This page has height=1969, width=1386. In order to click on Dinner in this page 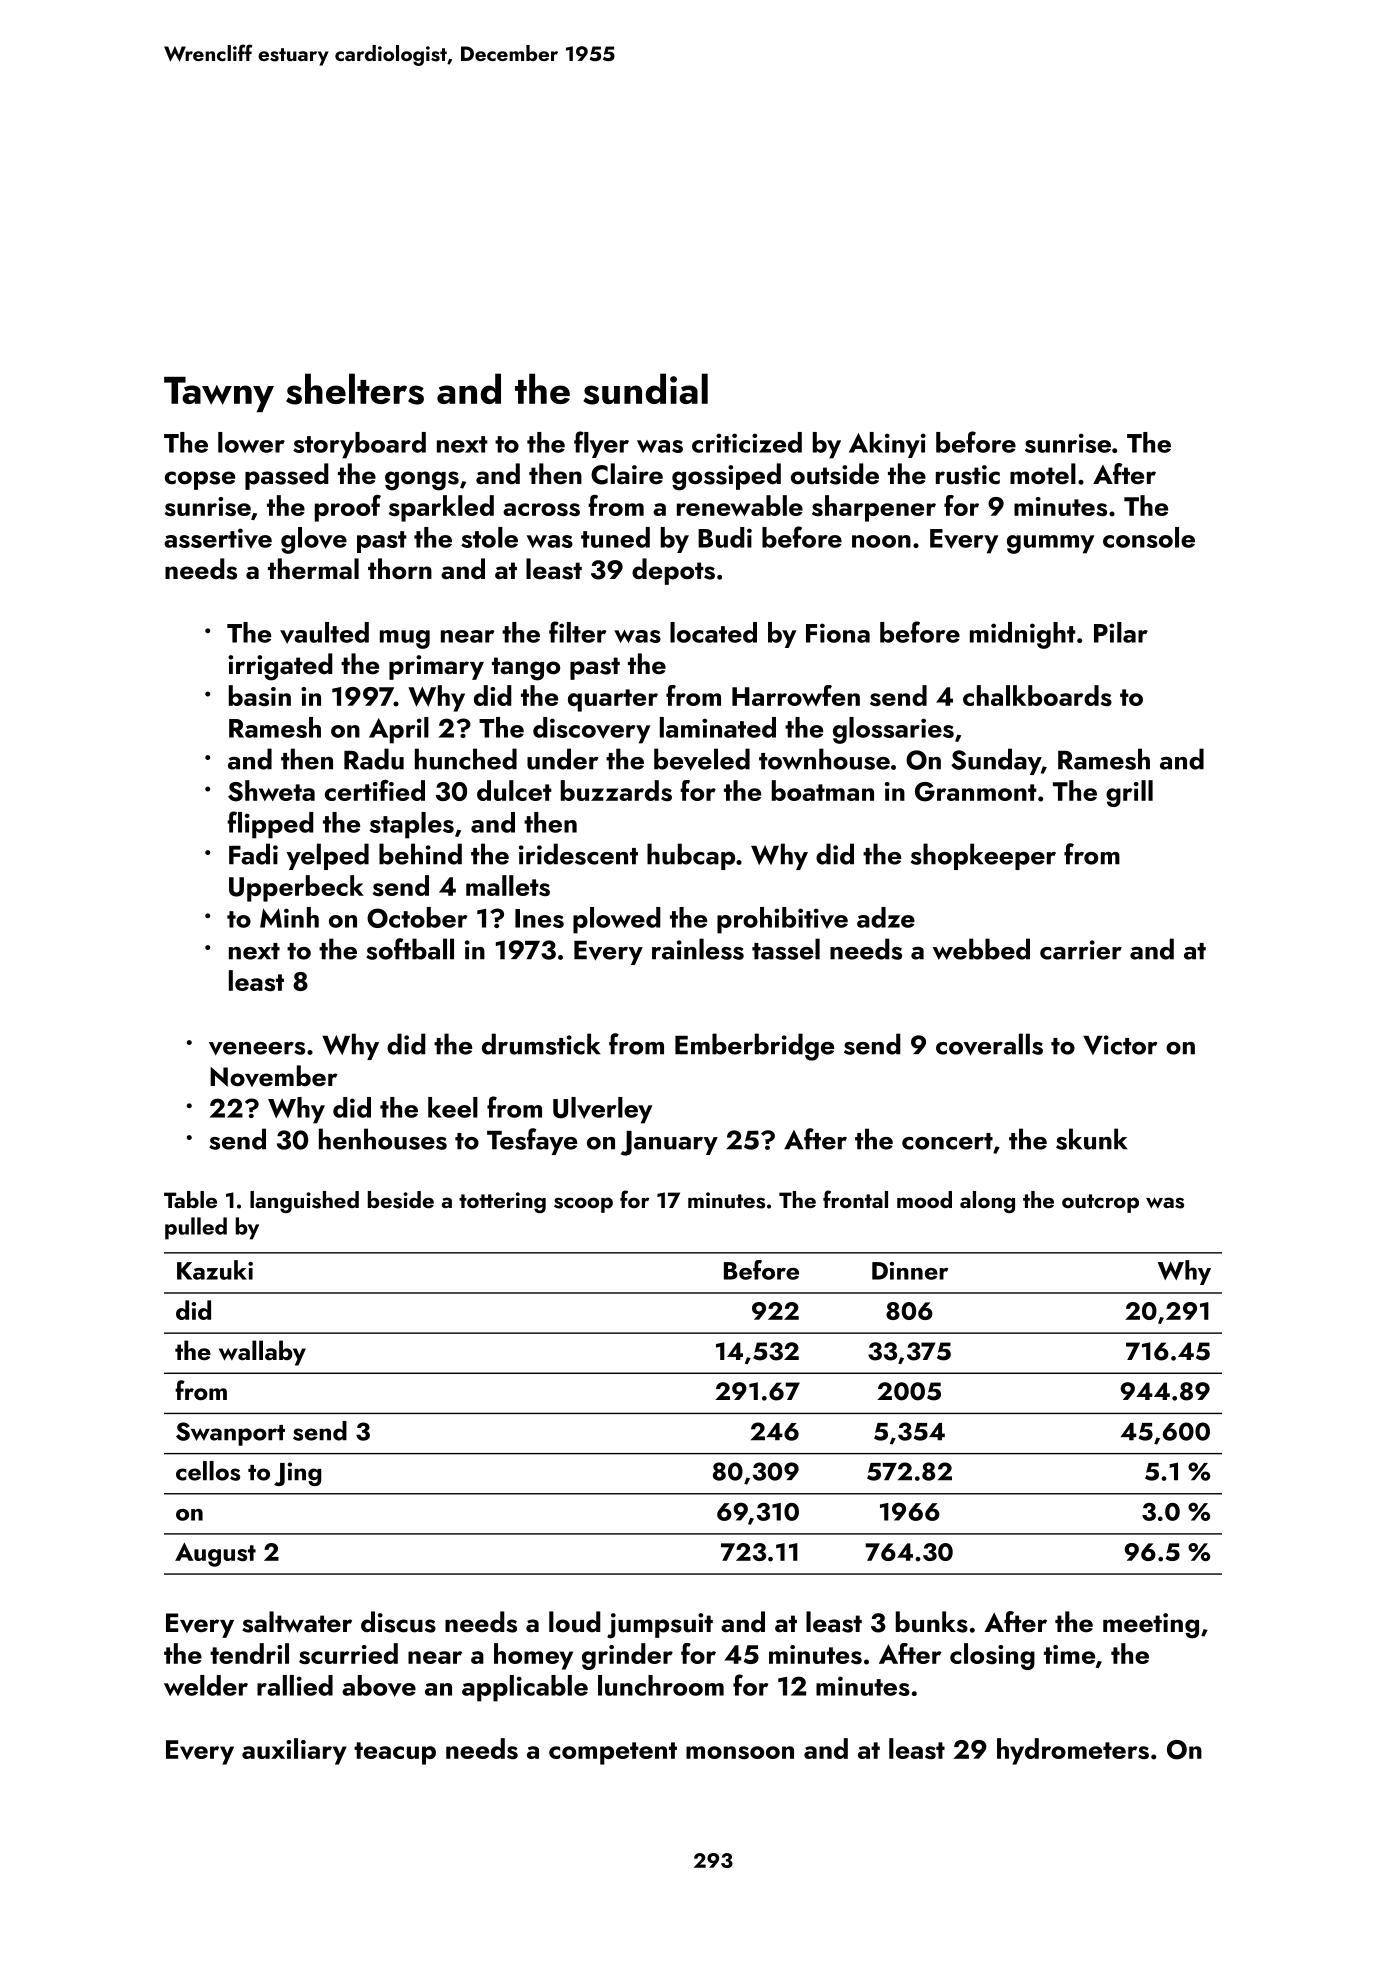, I will do `click(910, 1271)`.
